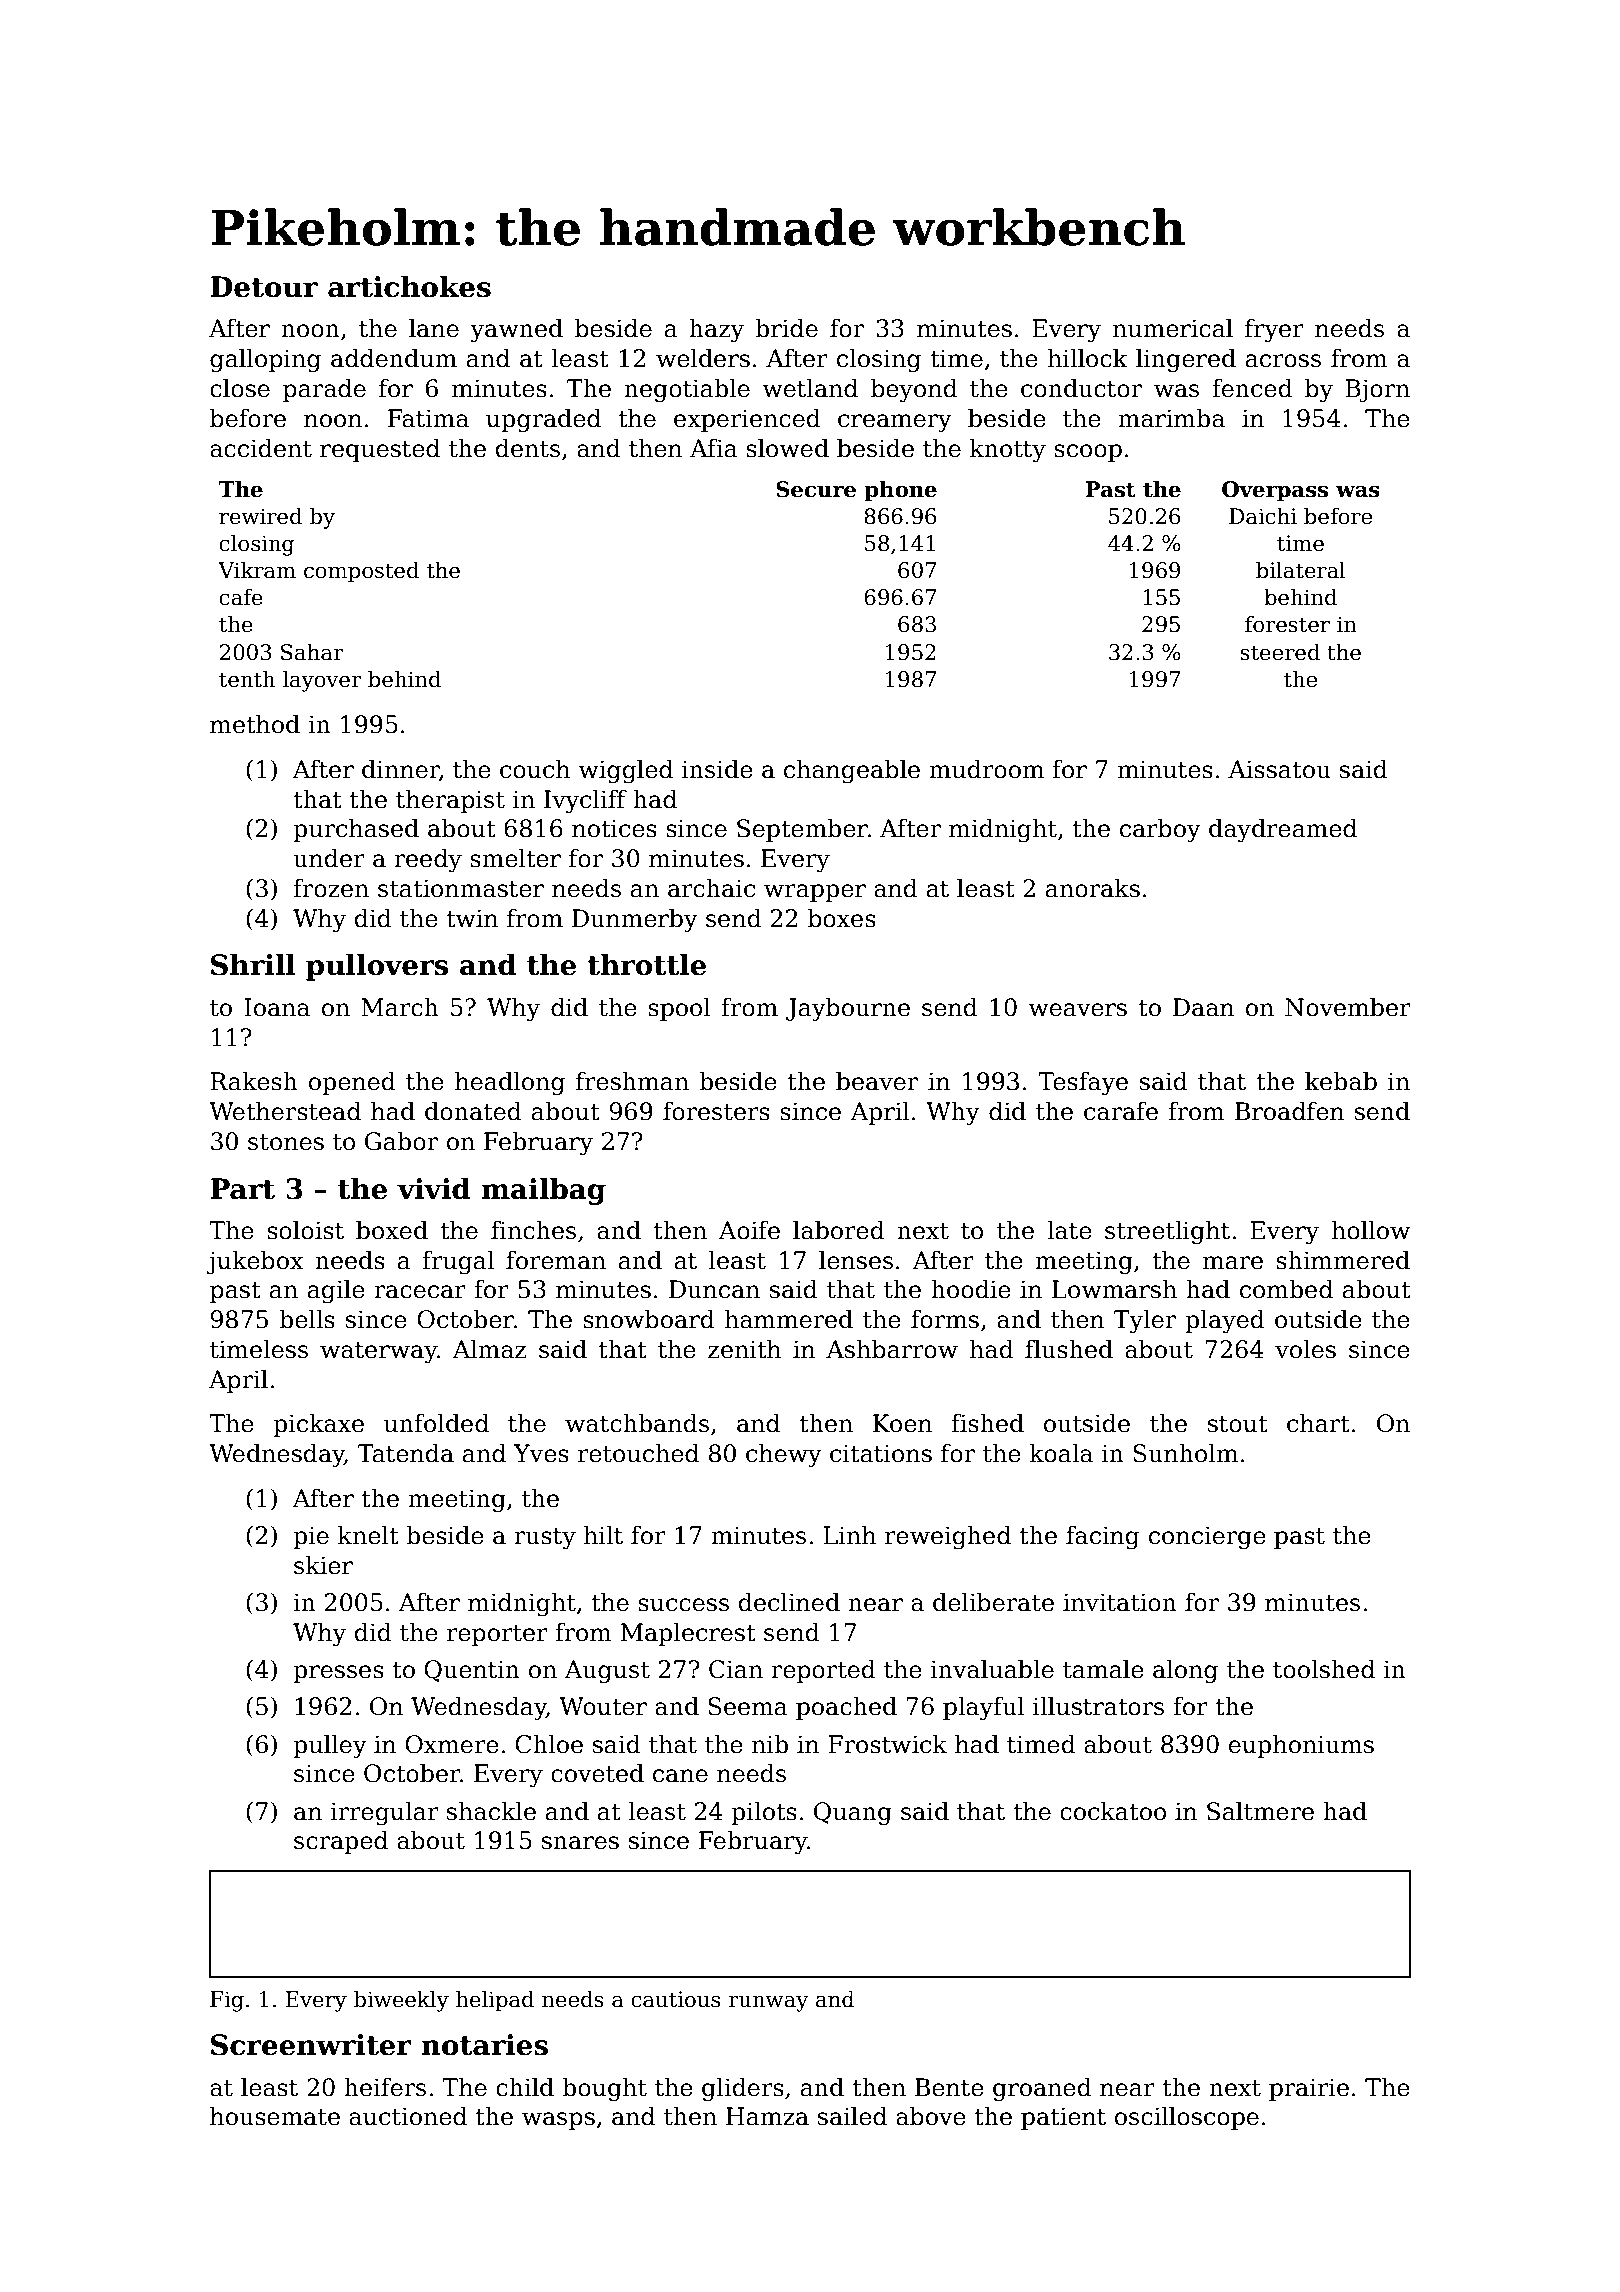 This screenshot has height=2292, width=1620. I want to click on pickaxe, so click(318, 1425).
